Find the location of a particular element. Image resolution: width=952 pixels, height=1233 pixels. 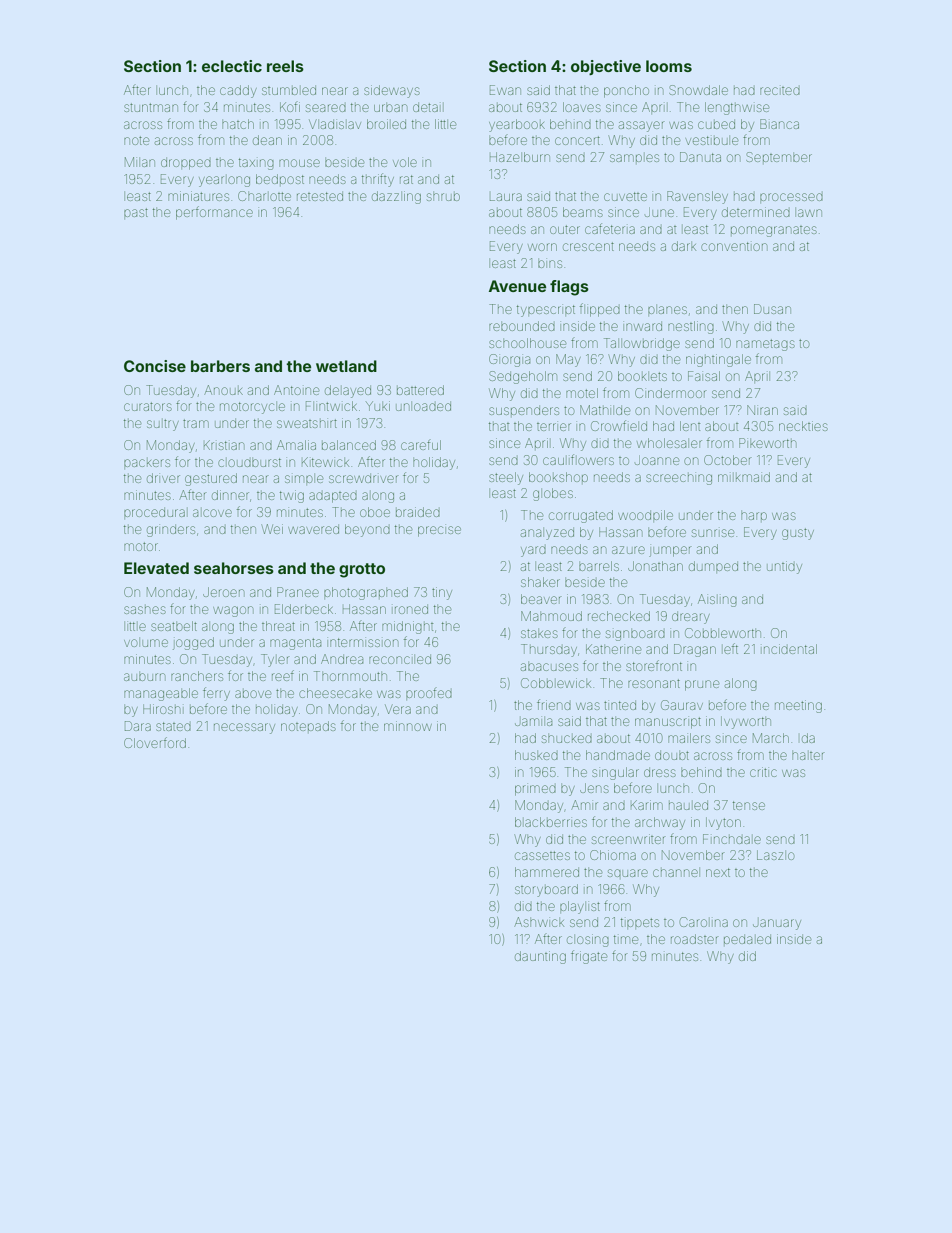

frigate is located at coordinates (589, 957).
